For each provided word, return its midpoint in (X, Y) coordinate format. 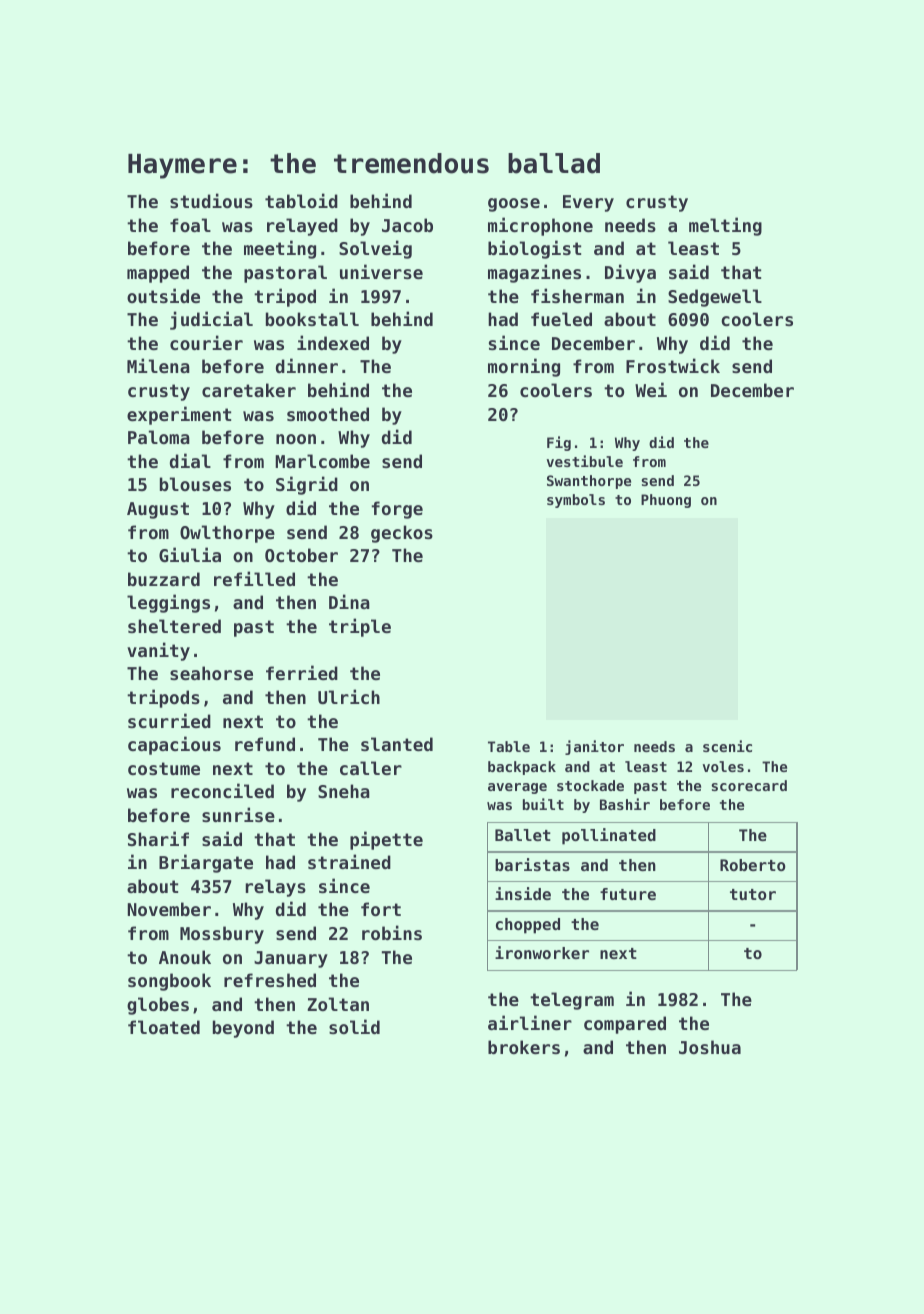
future (628, 894)
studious (211, 200)
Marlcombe (322, 461)
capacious (174, 745)
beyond (243, 1029)
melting (725, 226)
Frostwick (673, 365)
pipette (386, 840)
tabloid (301, 200)
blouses (195, 484)
